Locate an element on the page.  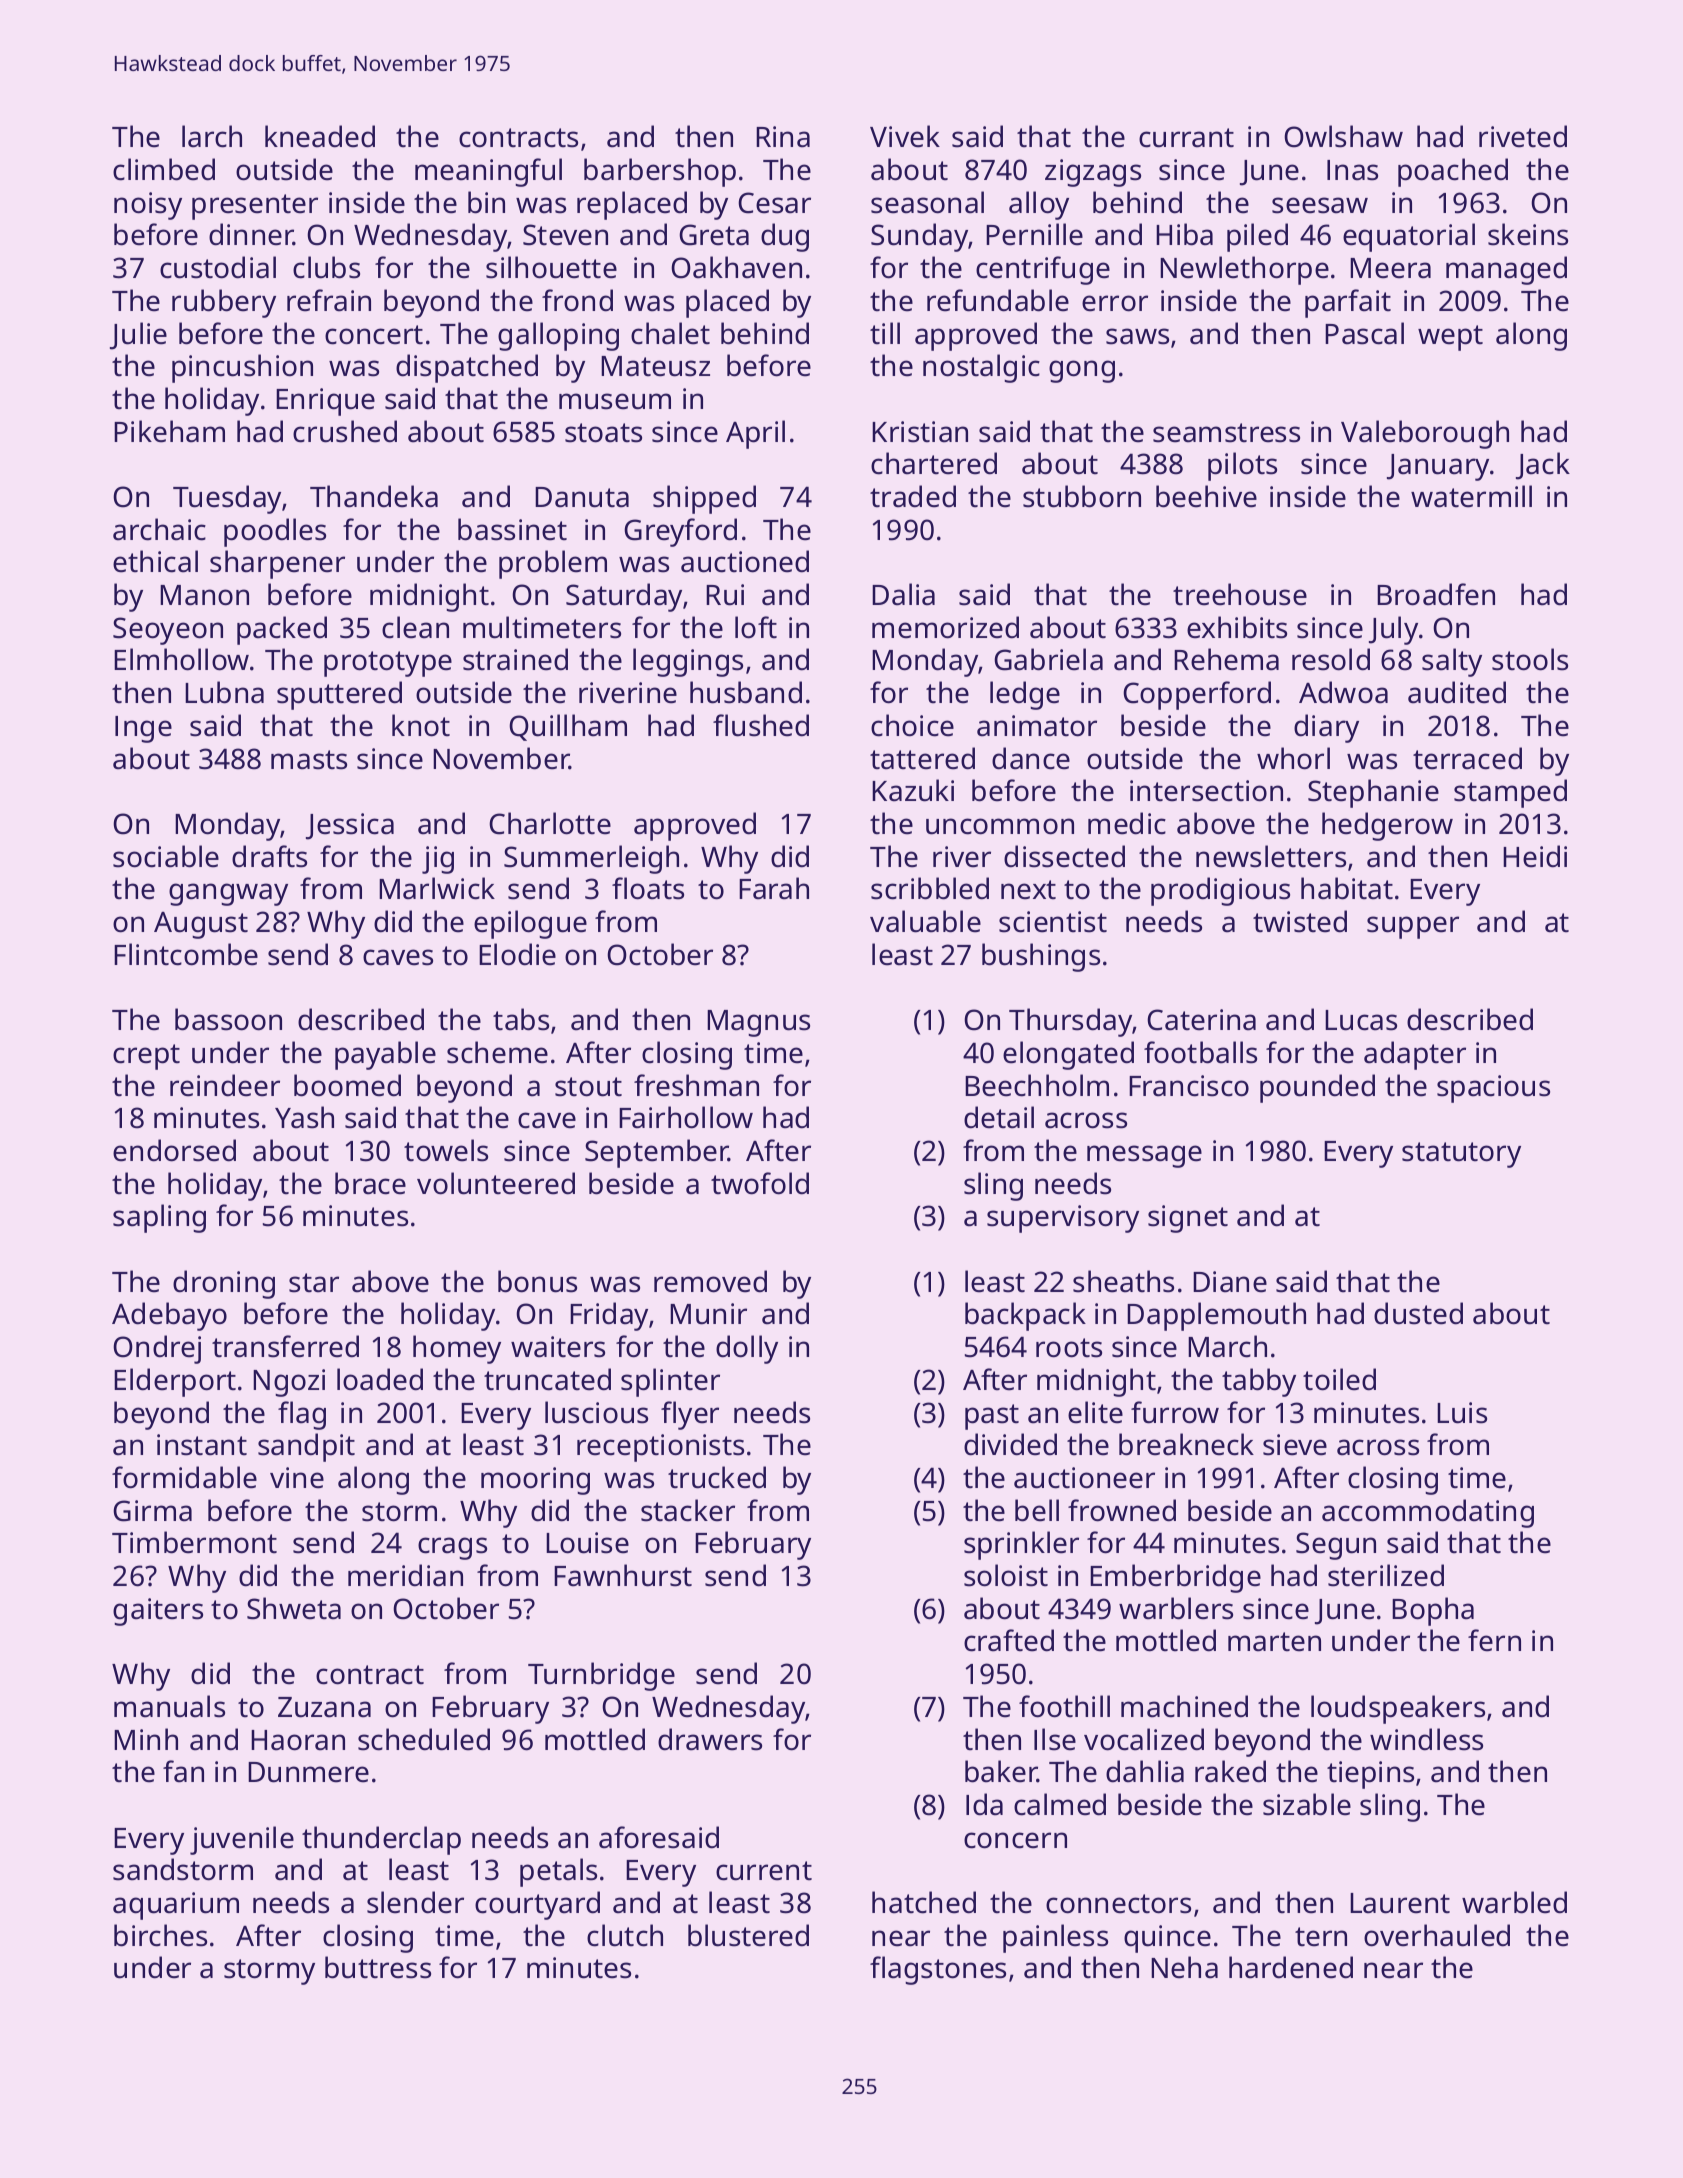
Fawnhurst is located at coordinates (623, 1575).
